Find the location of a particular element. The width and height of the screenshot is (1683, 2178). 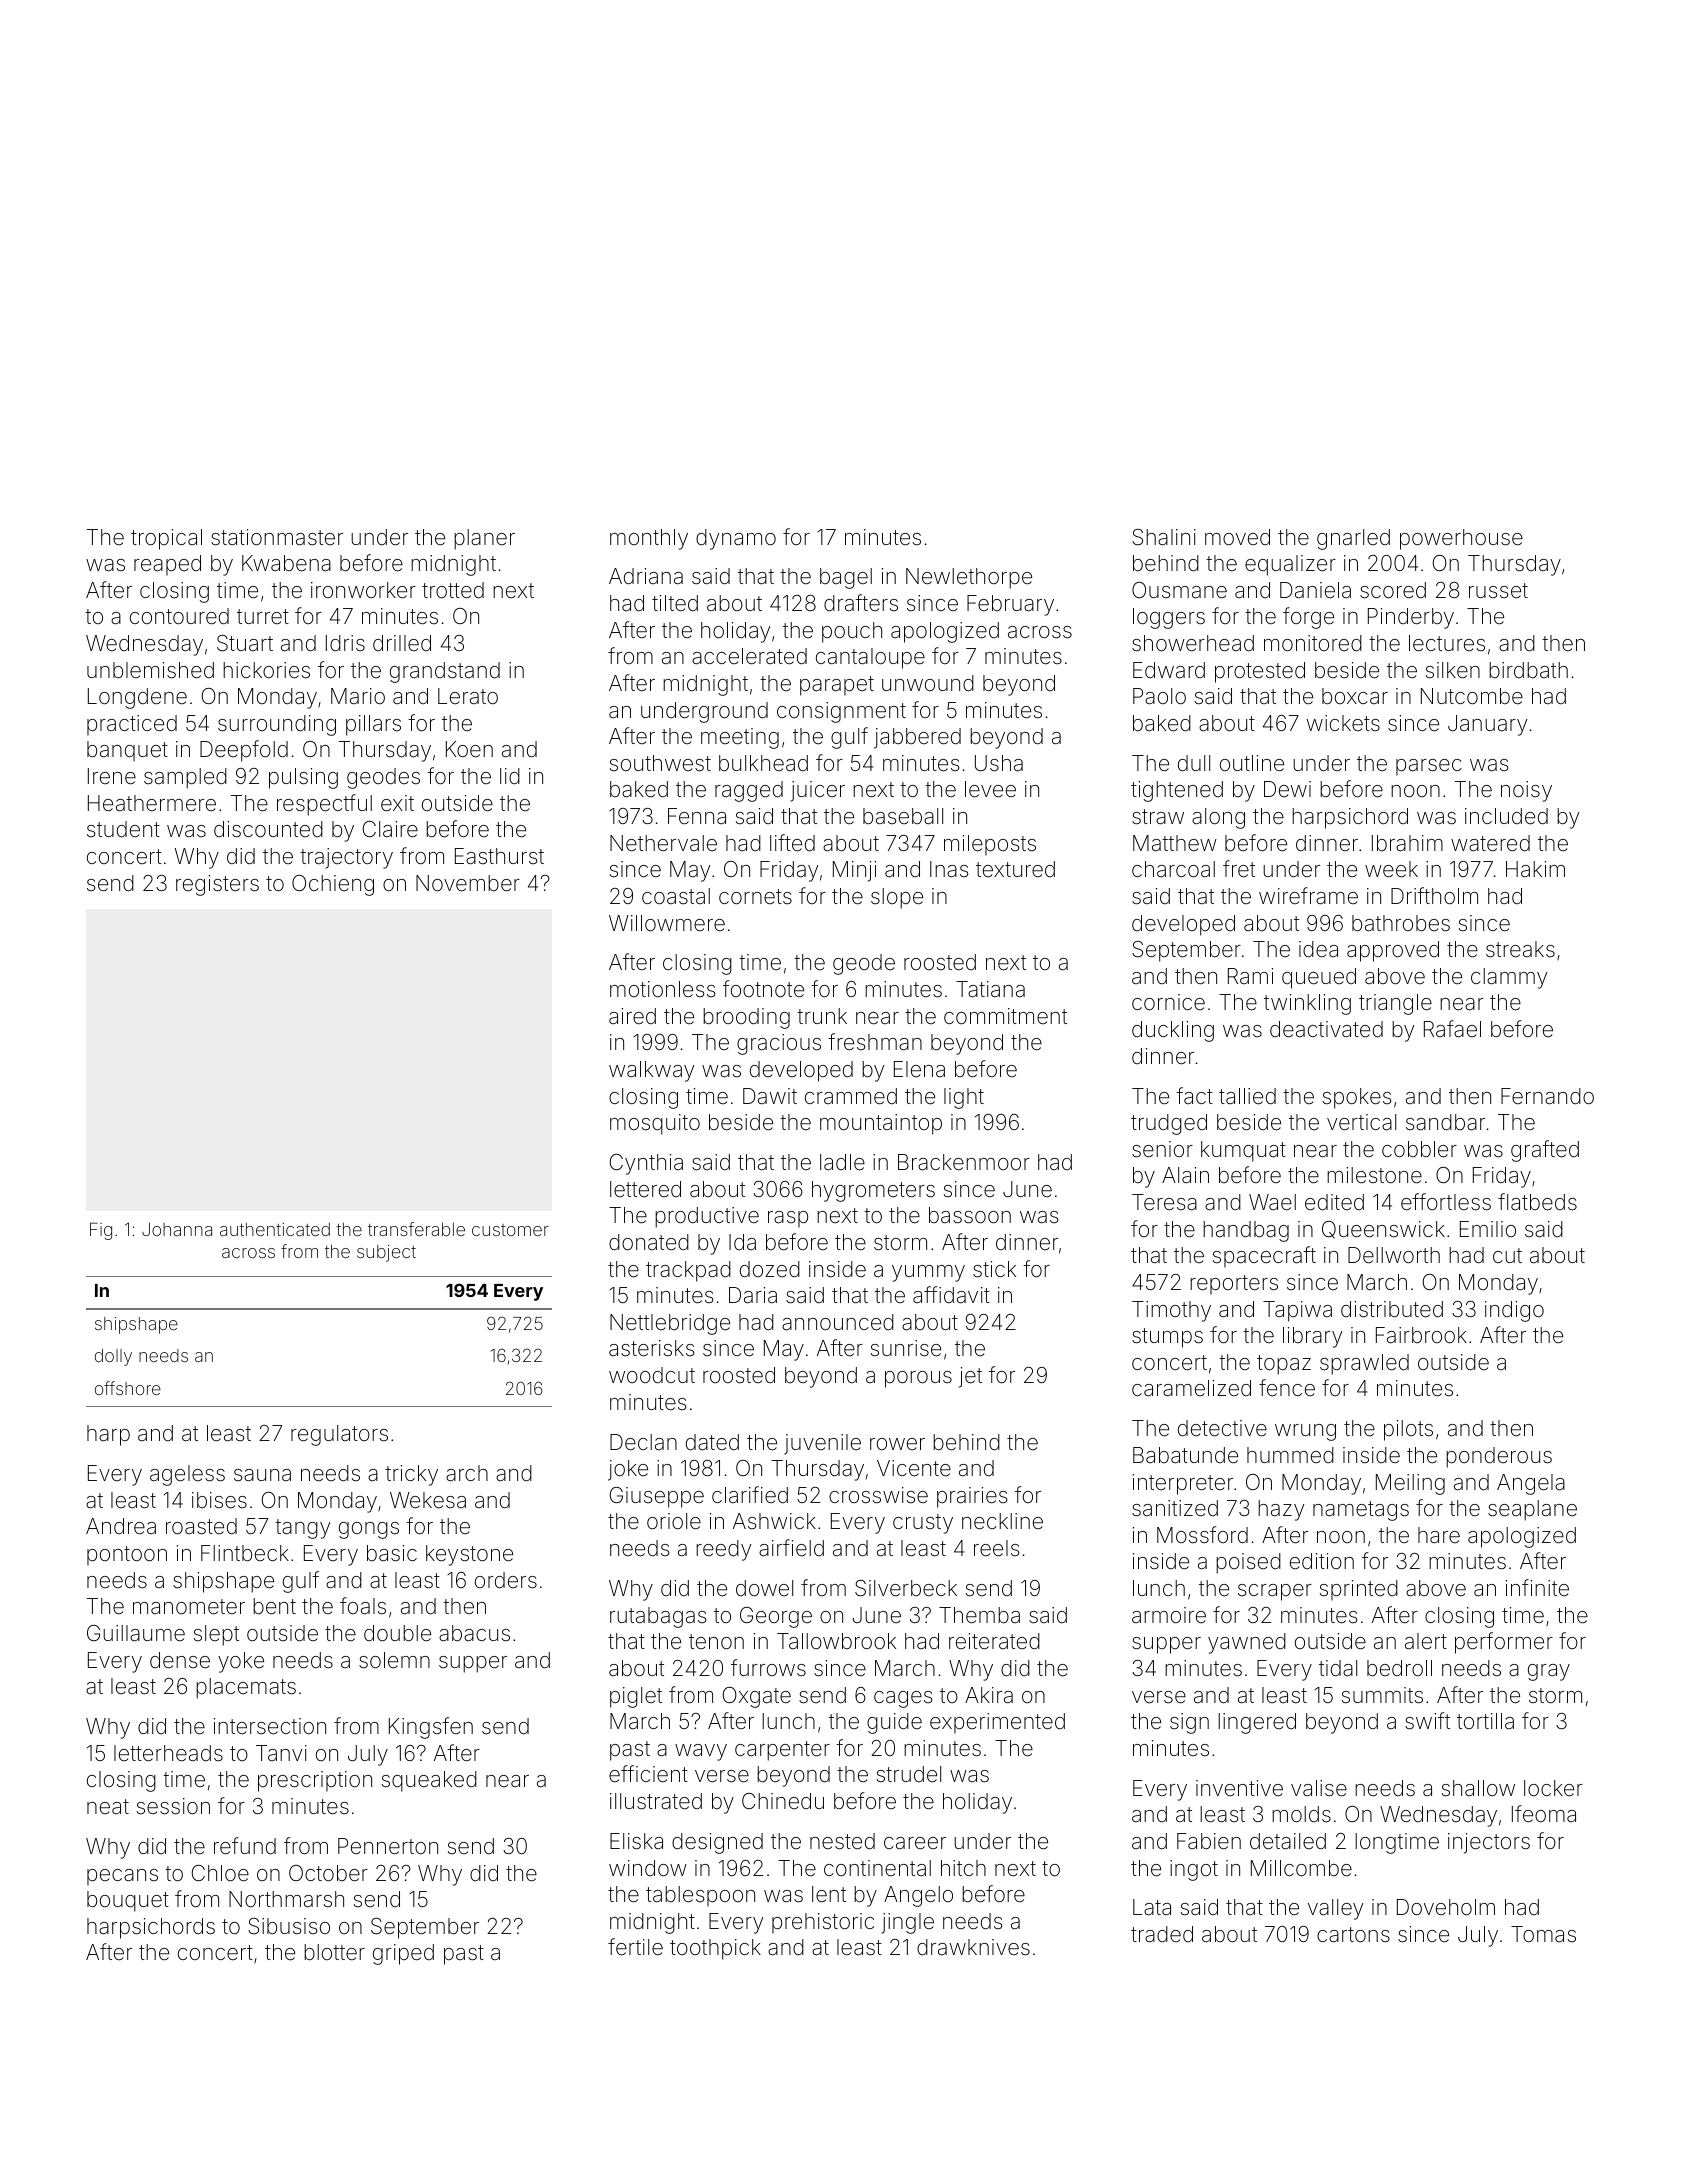

Brackenmoor is located at coordinates (964, 1162).
